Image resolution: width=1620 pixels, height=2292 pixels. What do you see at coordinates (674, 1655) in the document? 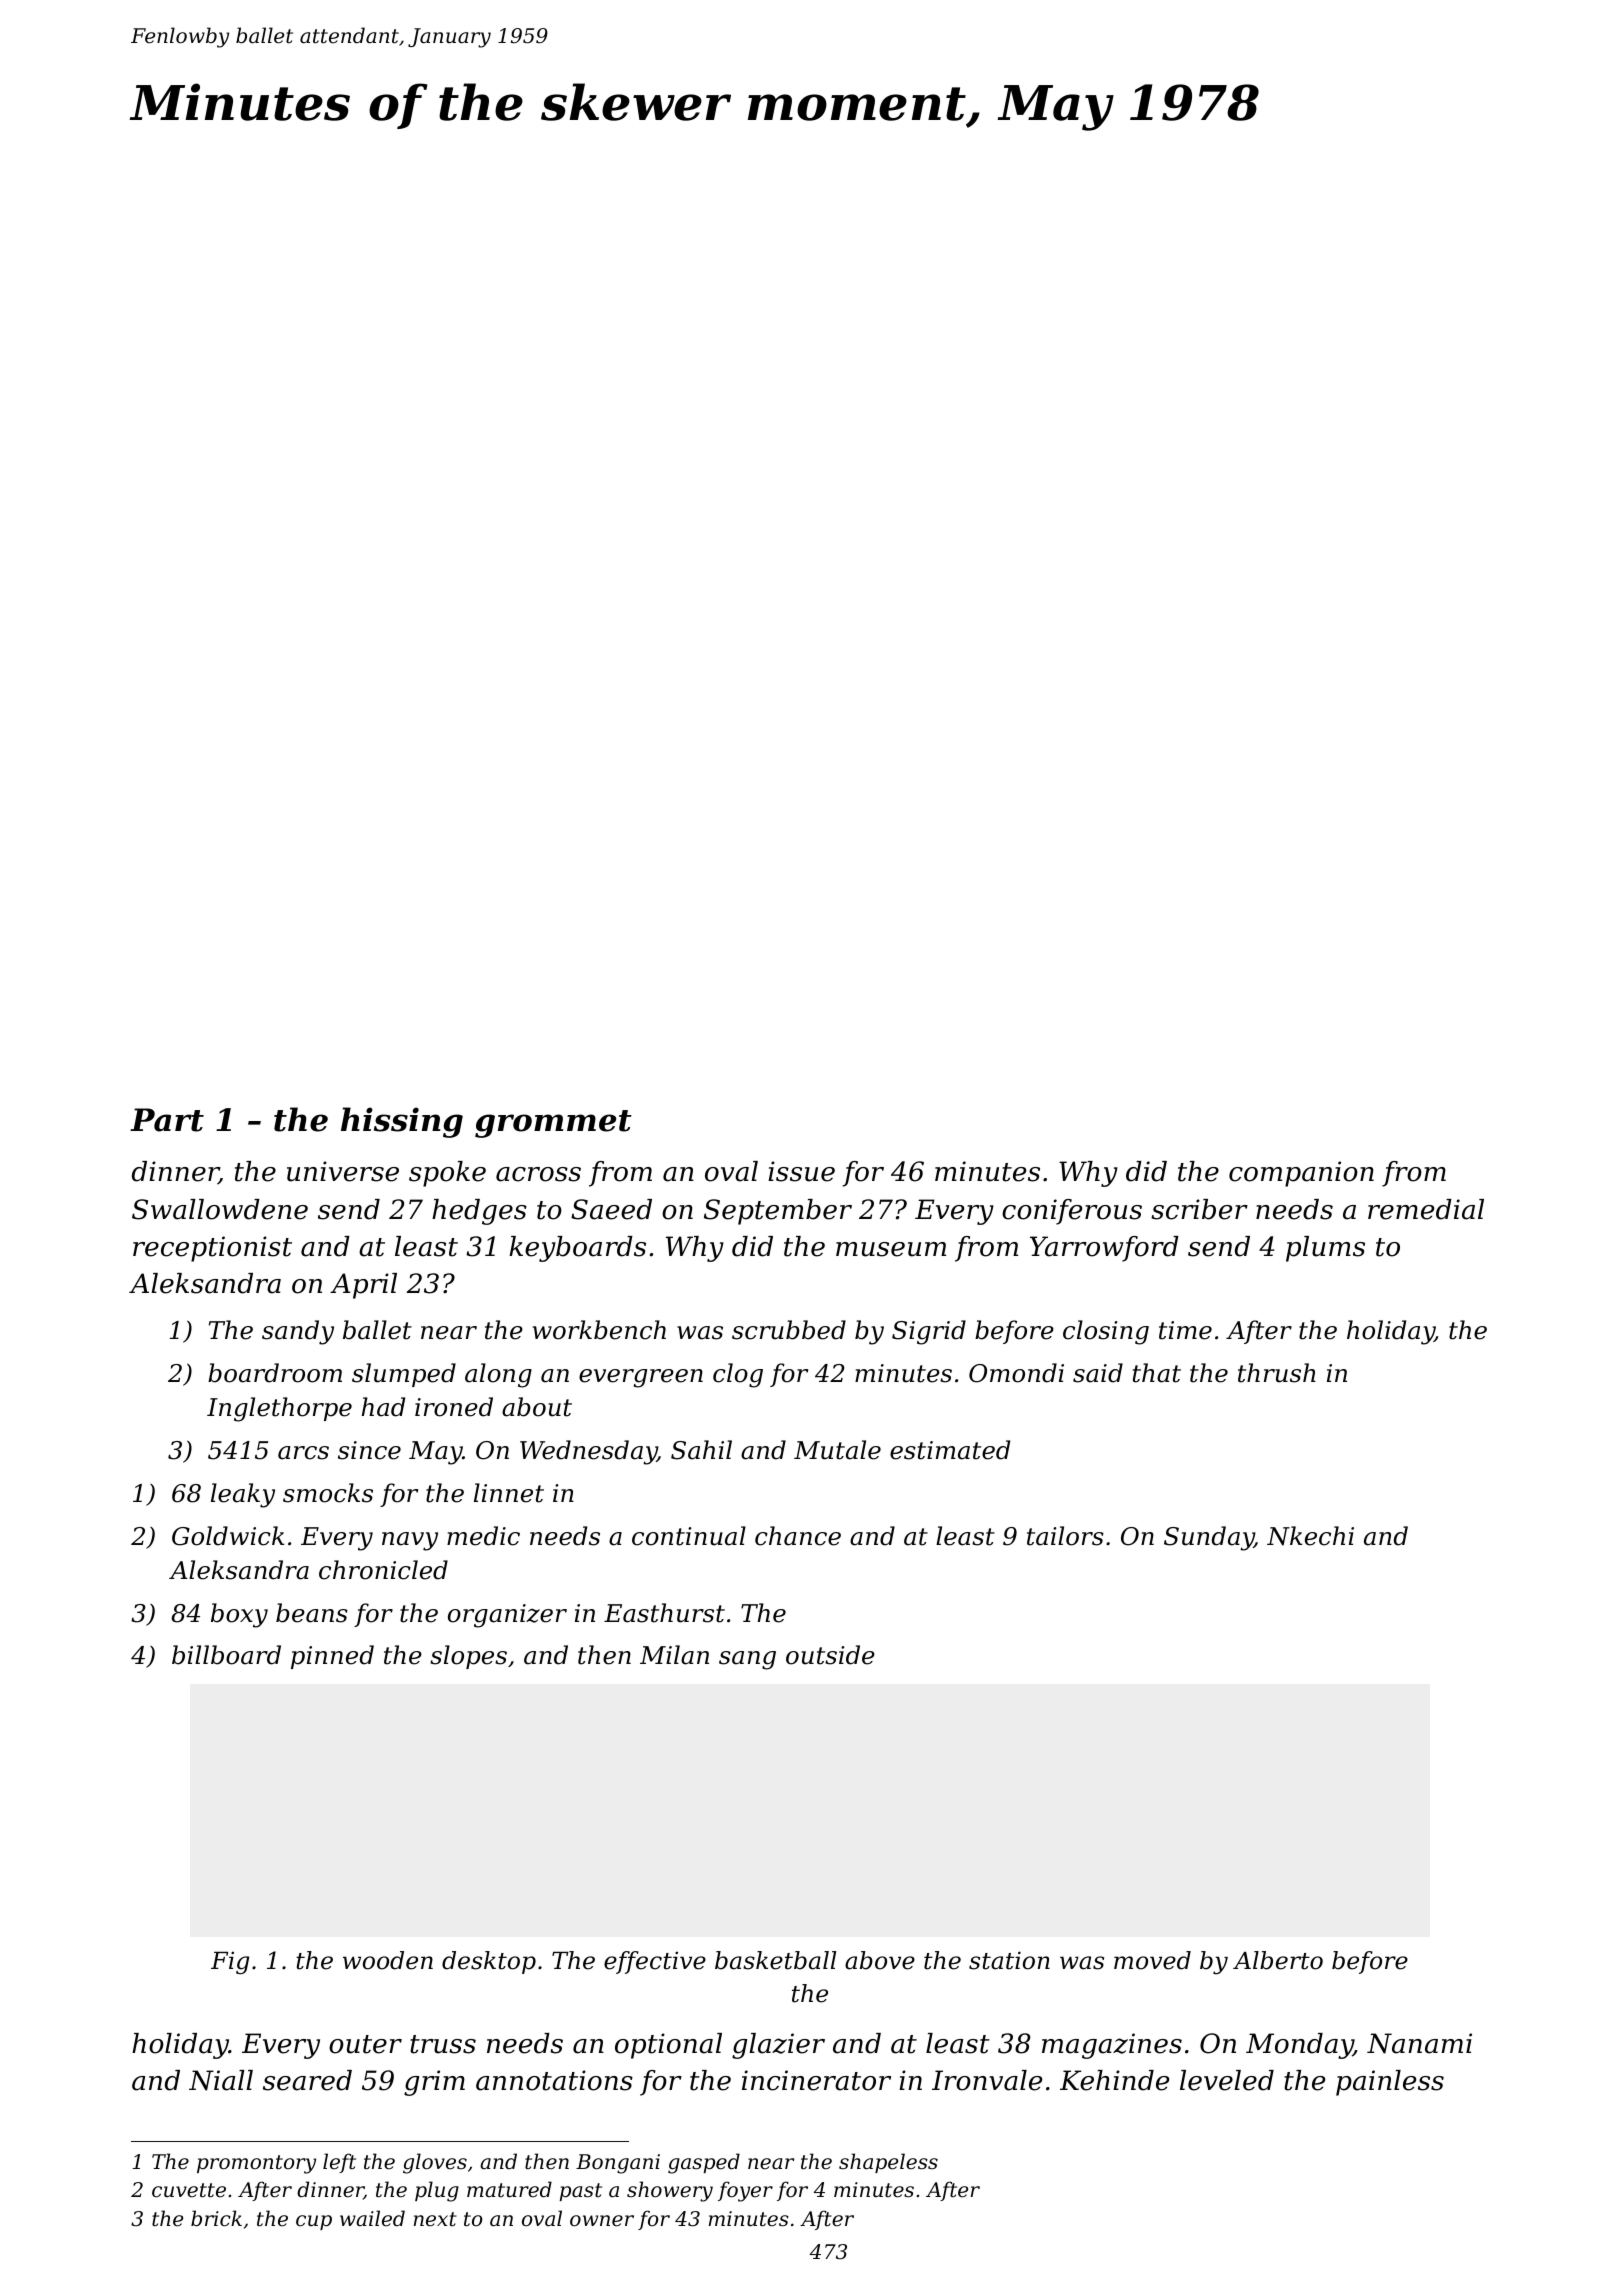
I see `Milan` at bounding box center [674, 1655].
